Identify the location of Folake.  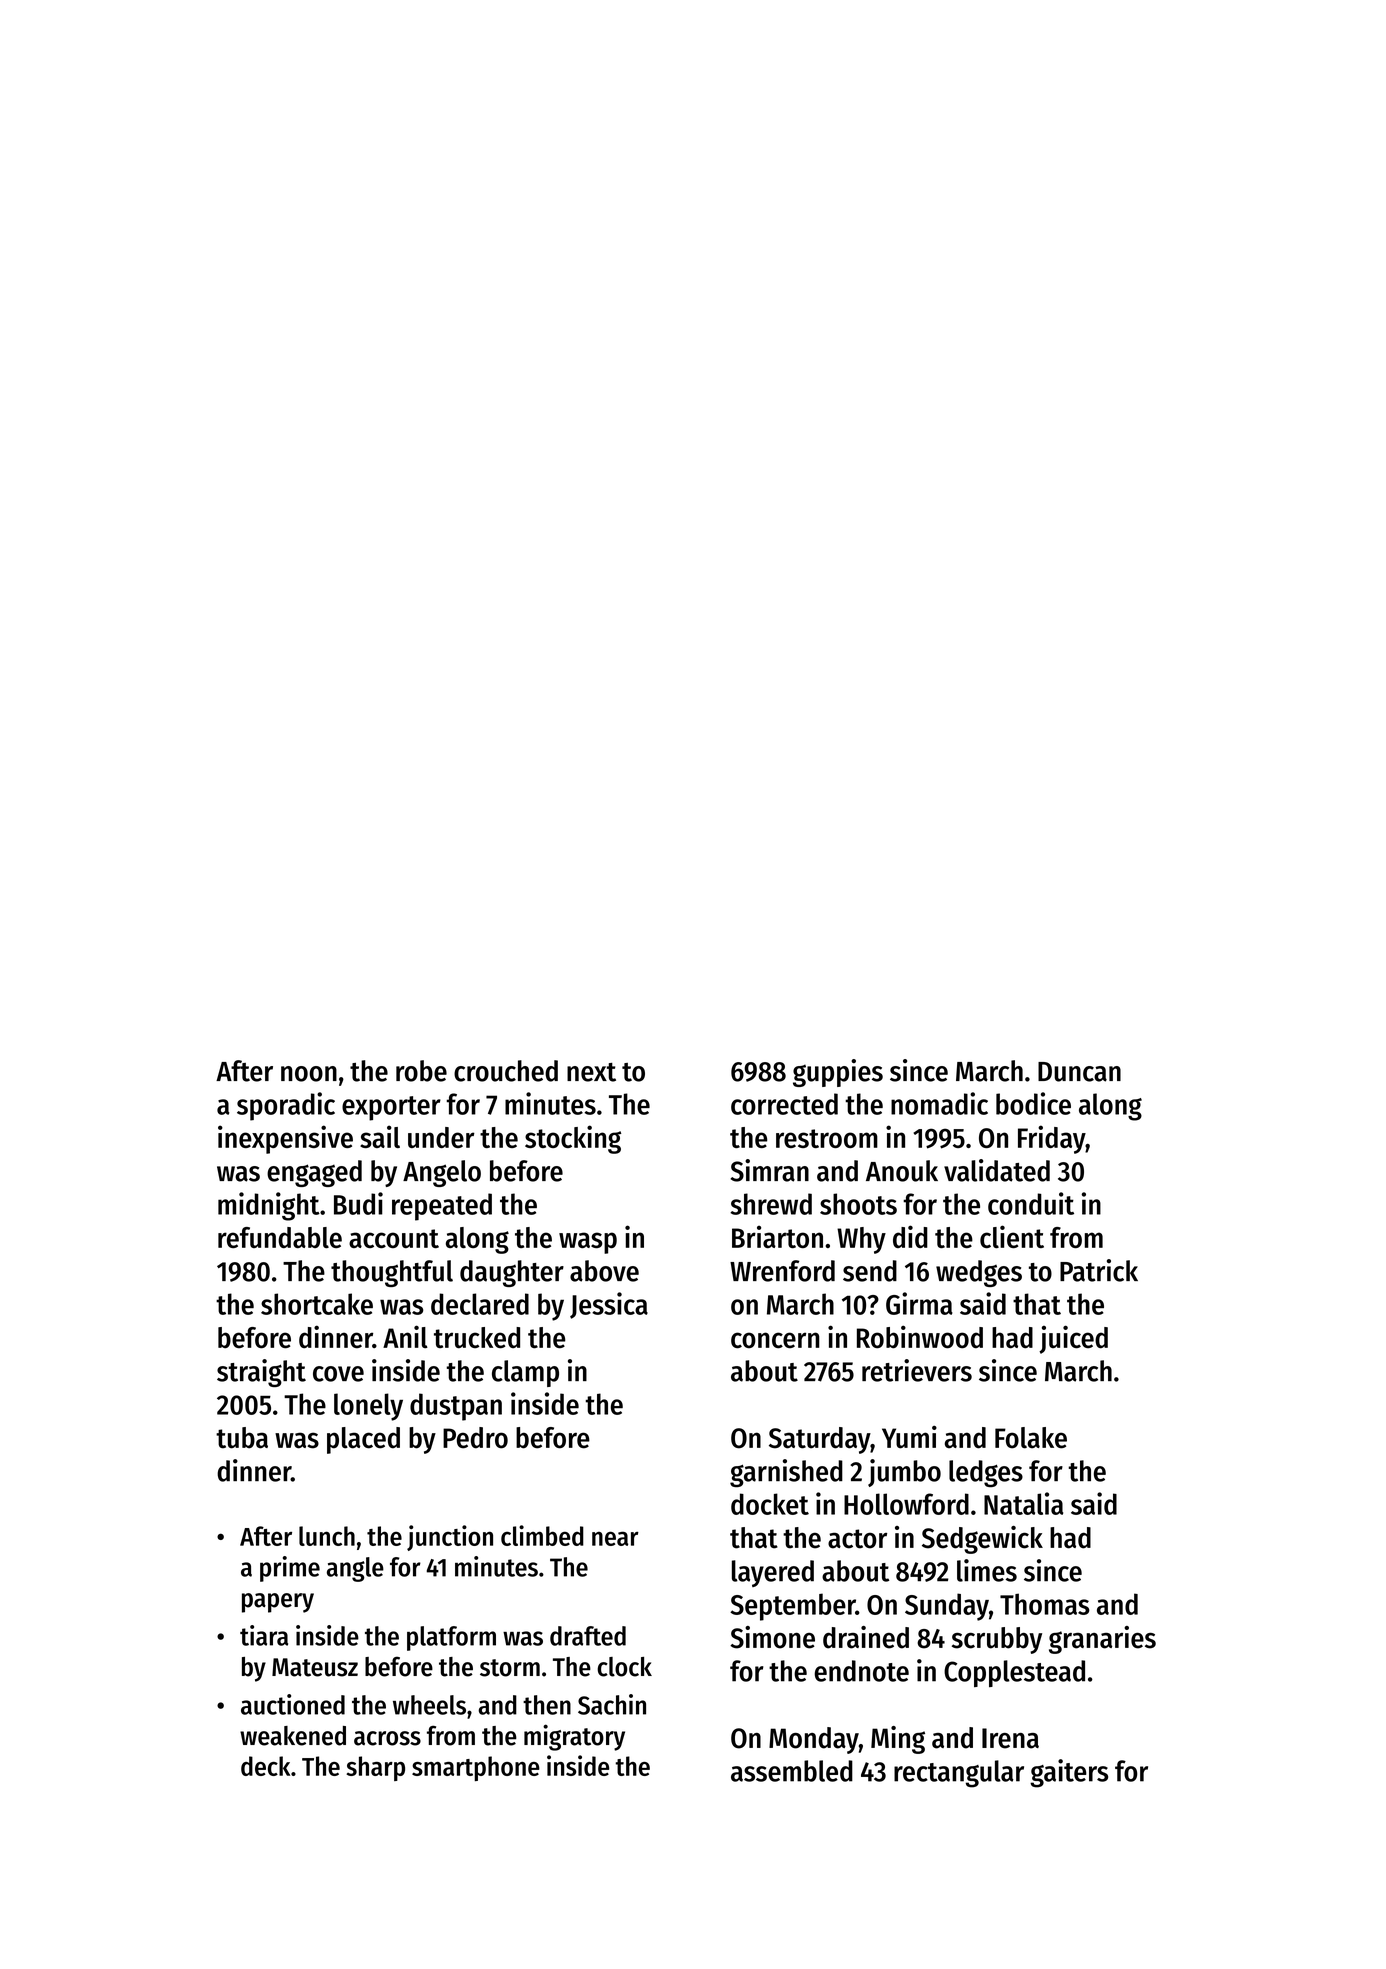
(1031, 1438).
